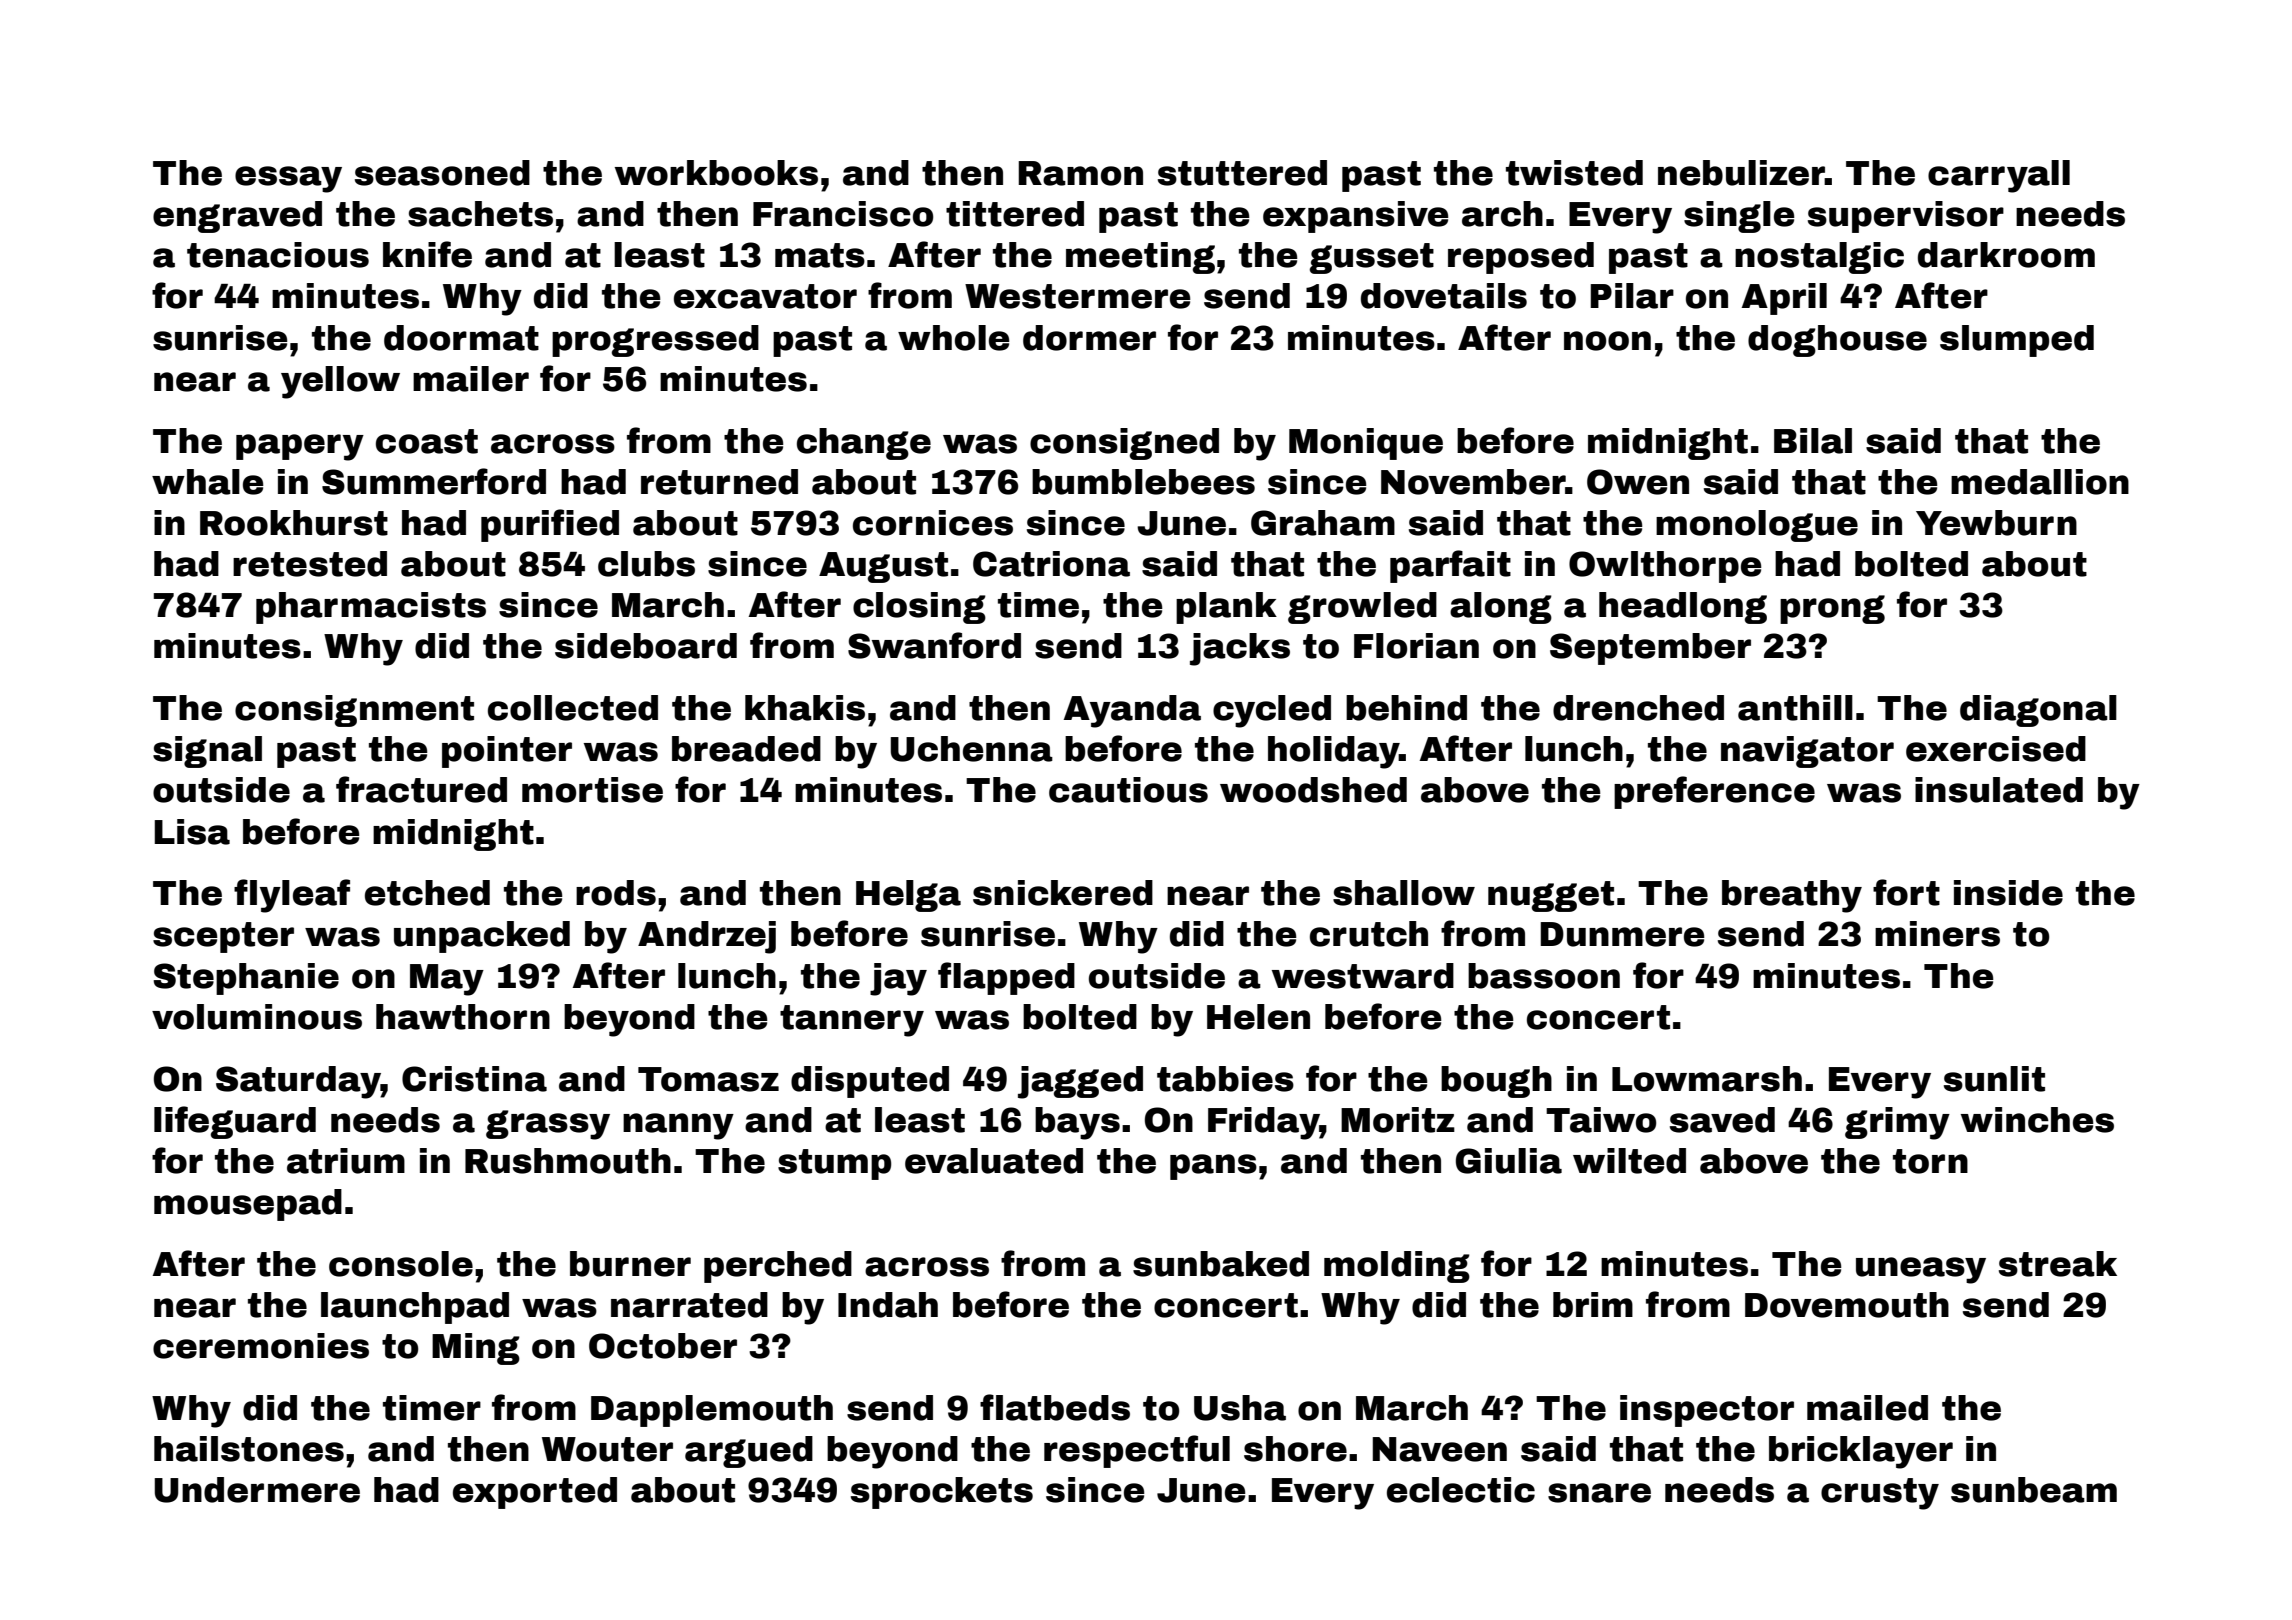 The width and height of the document is (2292, 1620). What do you see at coordinates (461, 338) in the document?
I see `doormat` at bounding box center [461, 338].
